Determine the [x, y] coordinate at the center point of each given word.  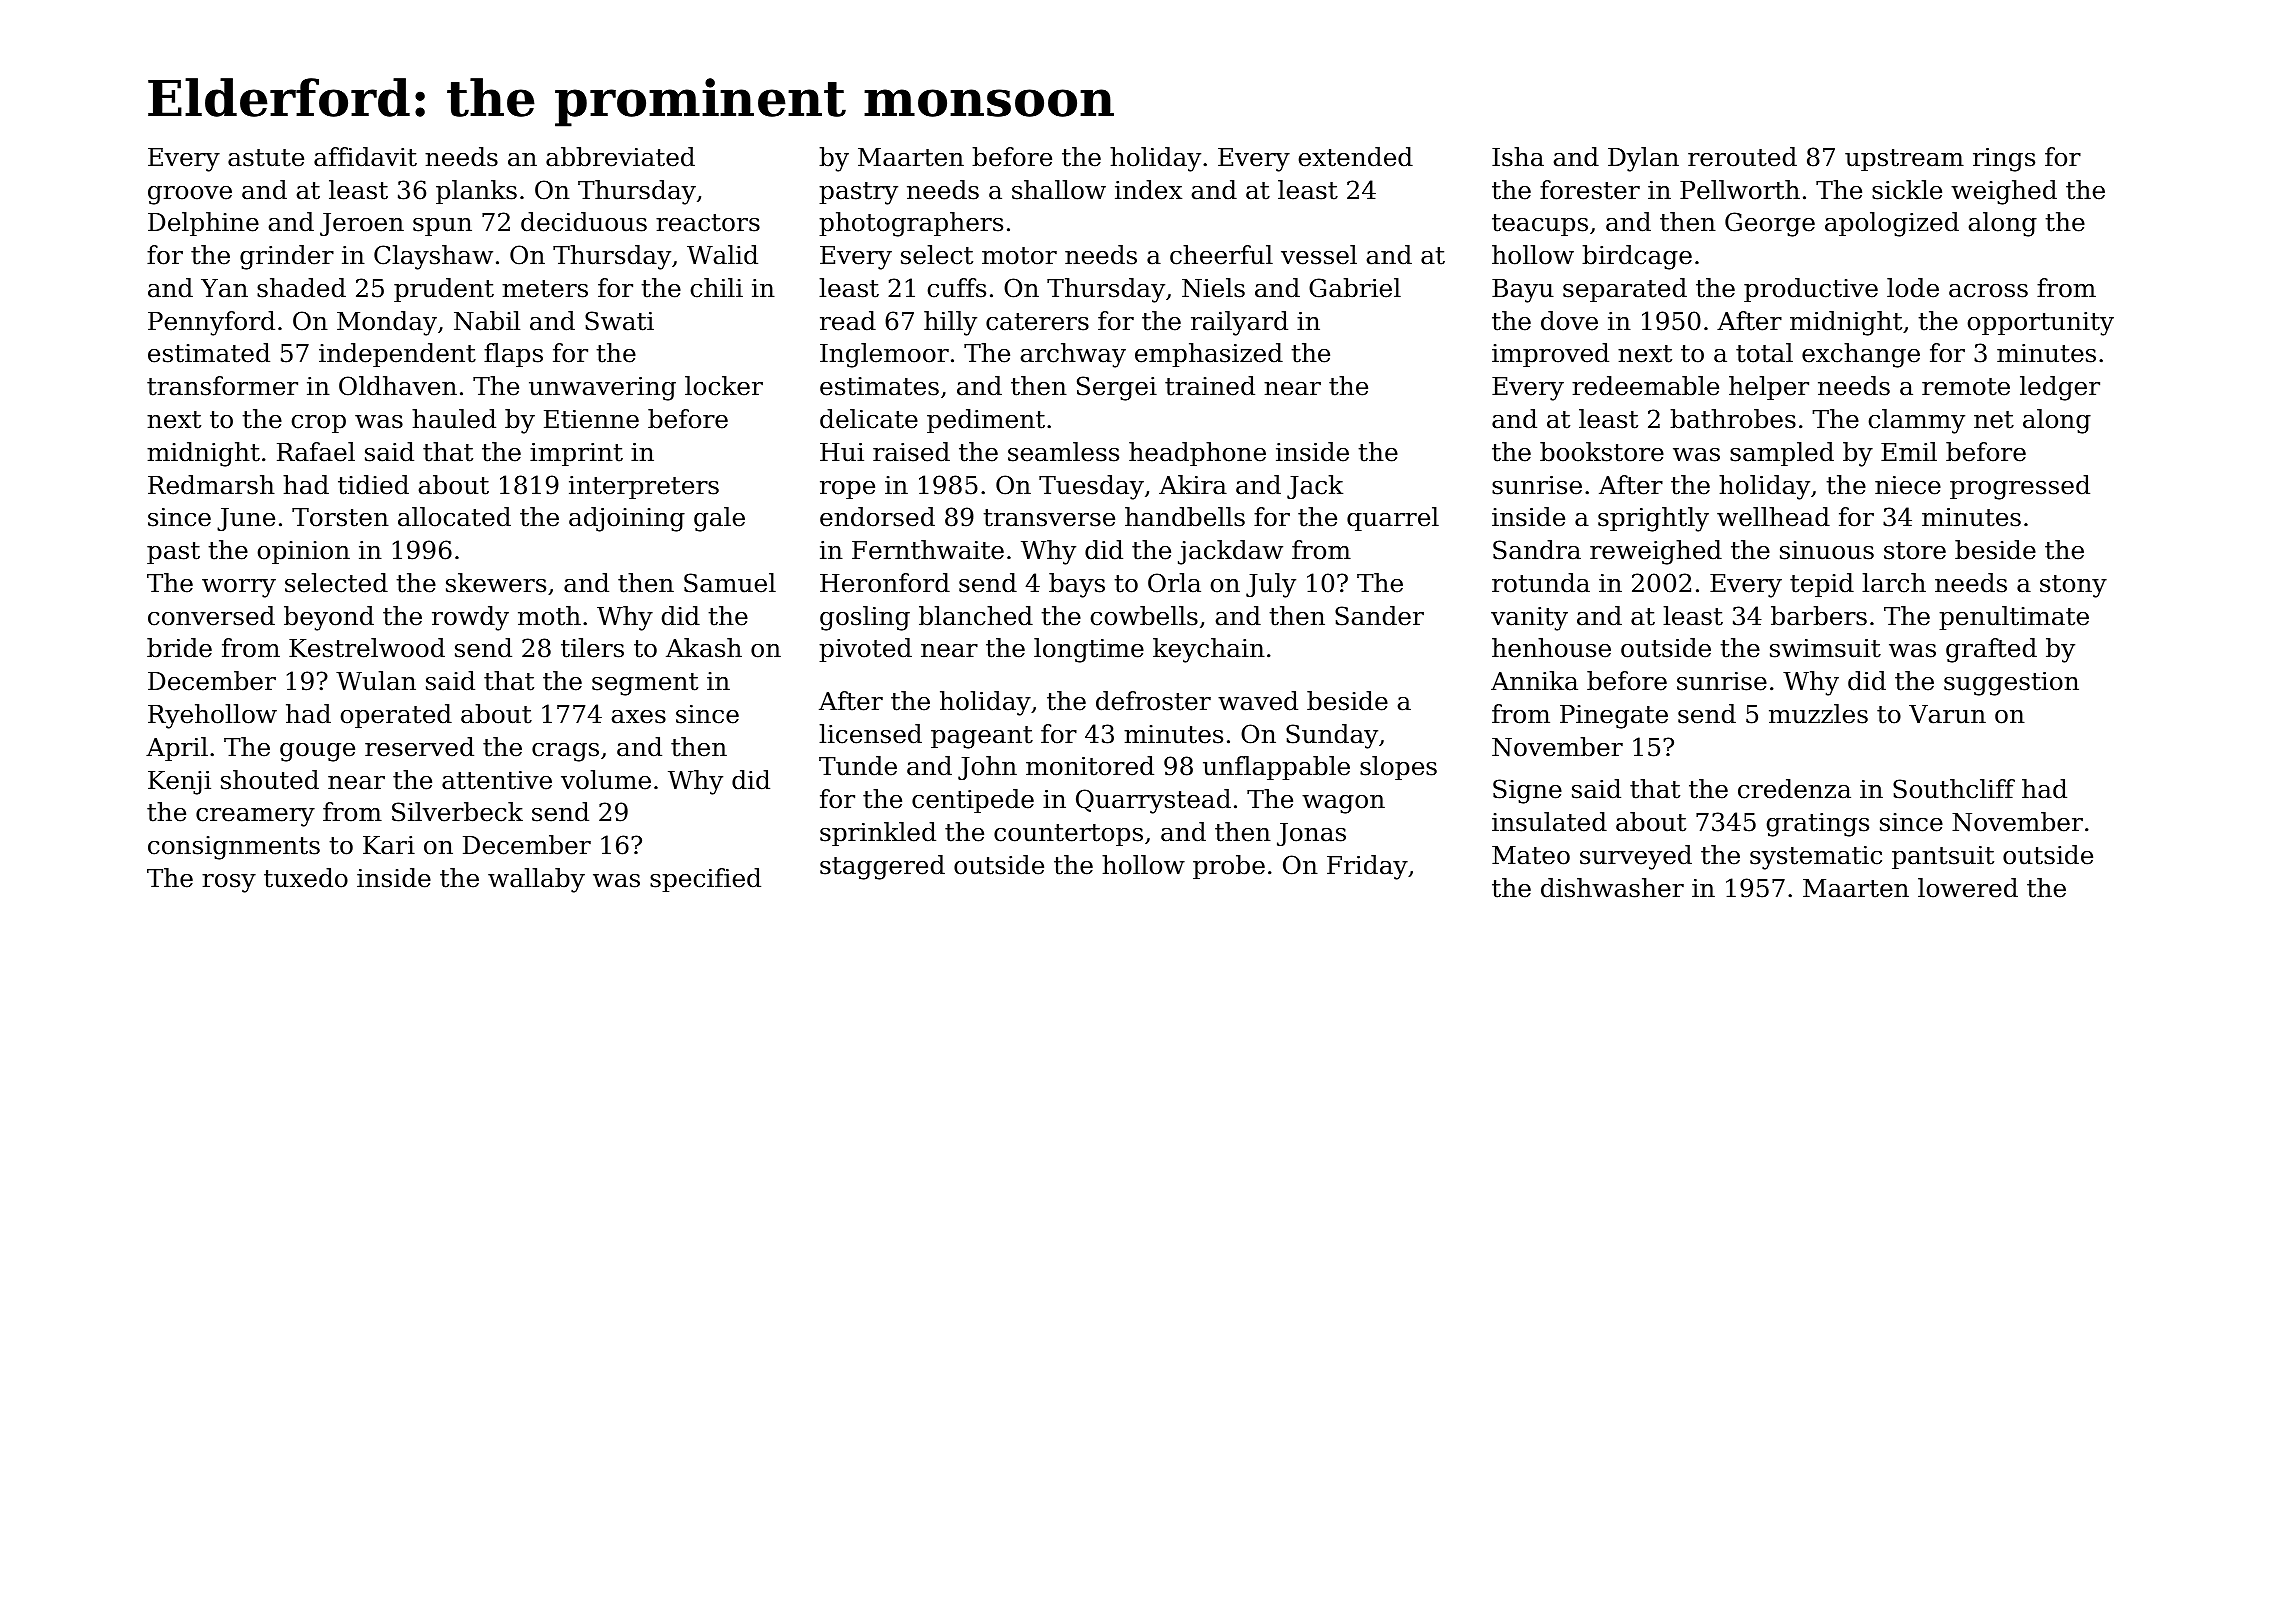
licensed [870, 734]
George [1770, 224]
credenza [1794, 789]
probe [1229, 867]
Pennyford [211, 323]
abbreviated [620, 157]
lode [1913, 288]
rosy [229, 883]
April [177, 749]
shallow [1059, 190]
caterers [1037, 322]
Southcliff [1954, 789]
